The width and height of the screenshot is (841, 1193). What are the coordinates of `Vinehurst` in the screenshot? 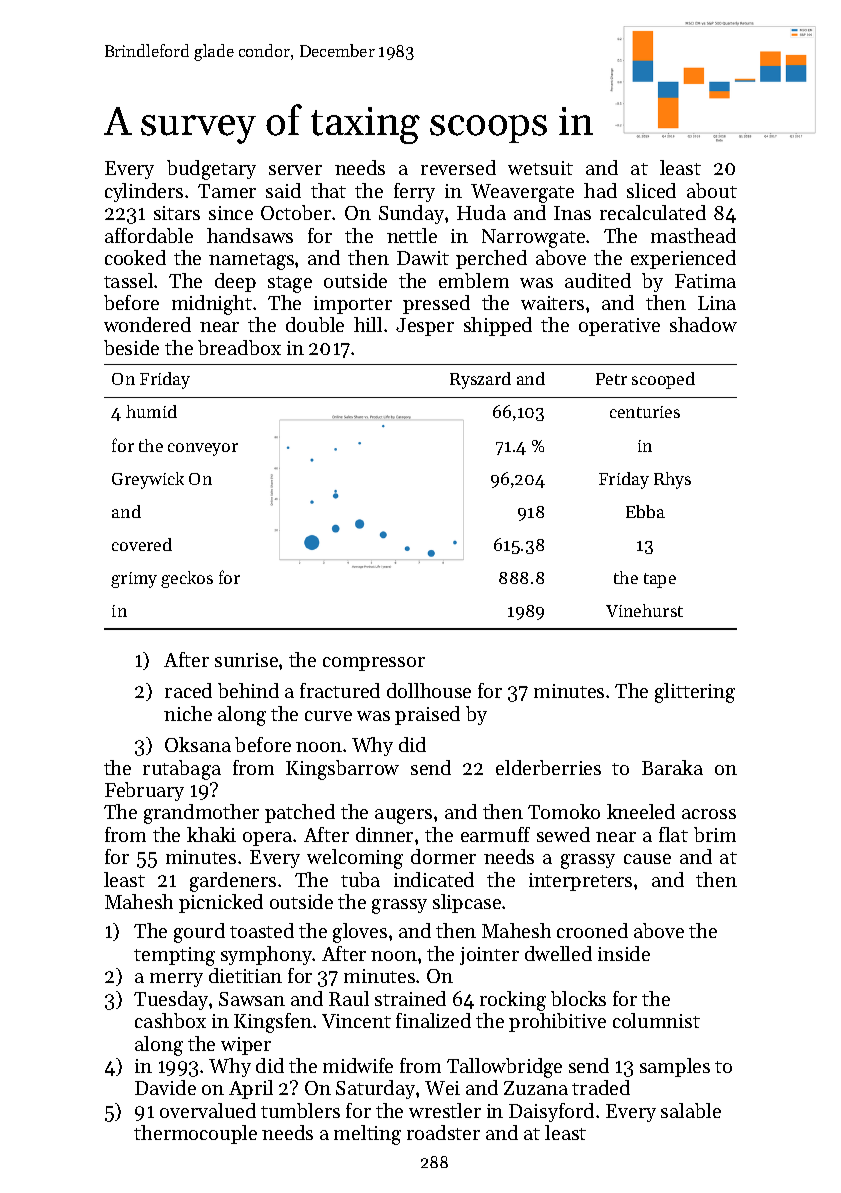 It's located at (644, 610).
